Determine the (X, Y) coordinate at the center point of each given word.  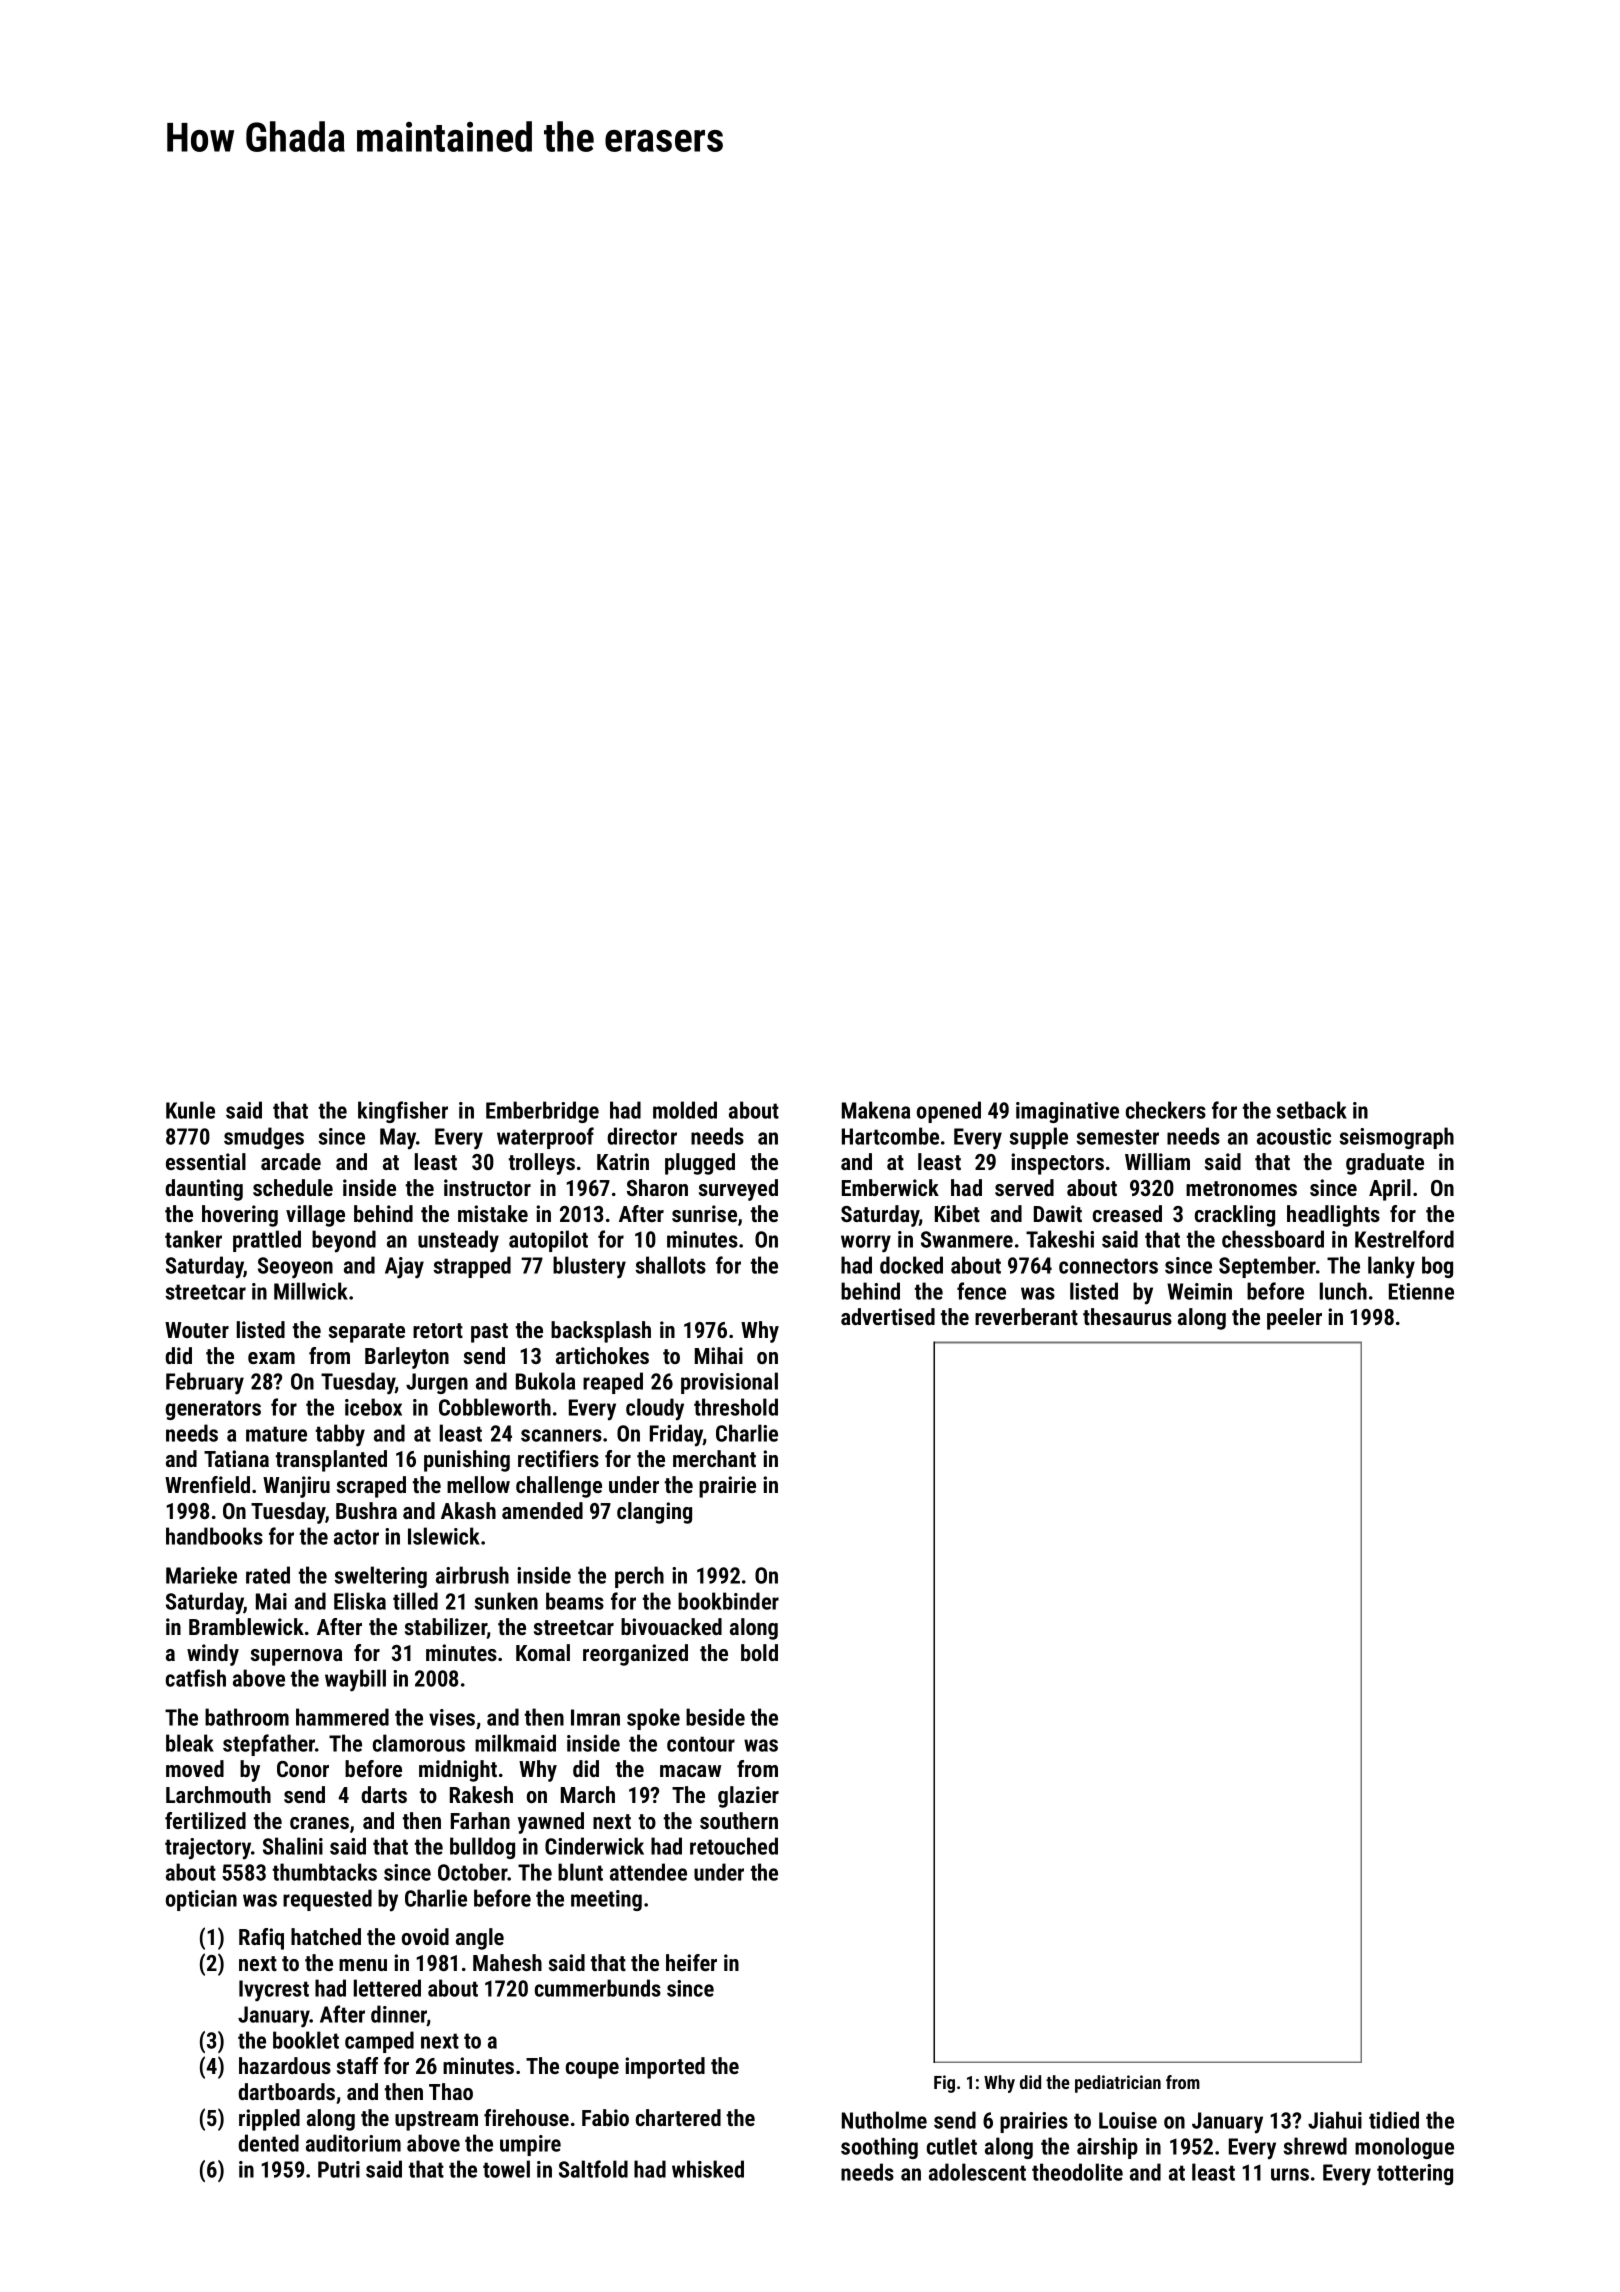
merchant (714, 1458)
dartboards (286, 2091)
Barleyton (407, 1358)
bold (759, 1652)
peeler (1294, 1319)
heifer (691, 1962)
